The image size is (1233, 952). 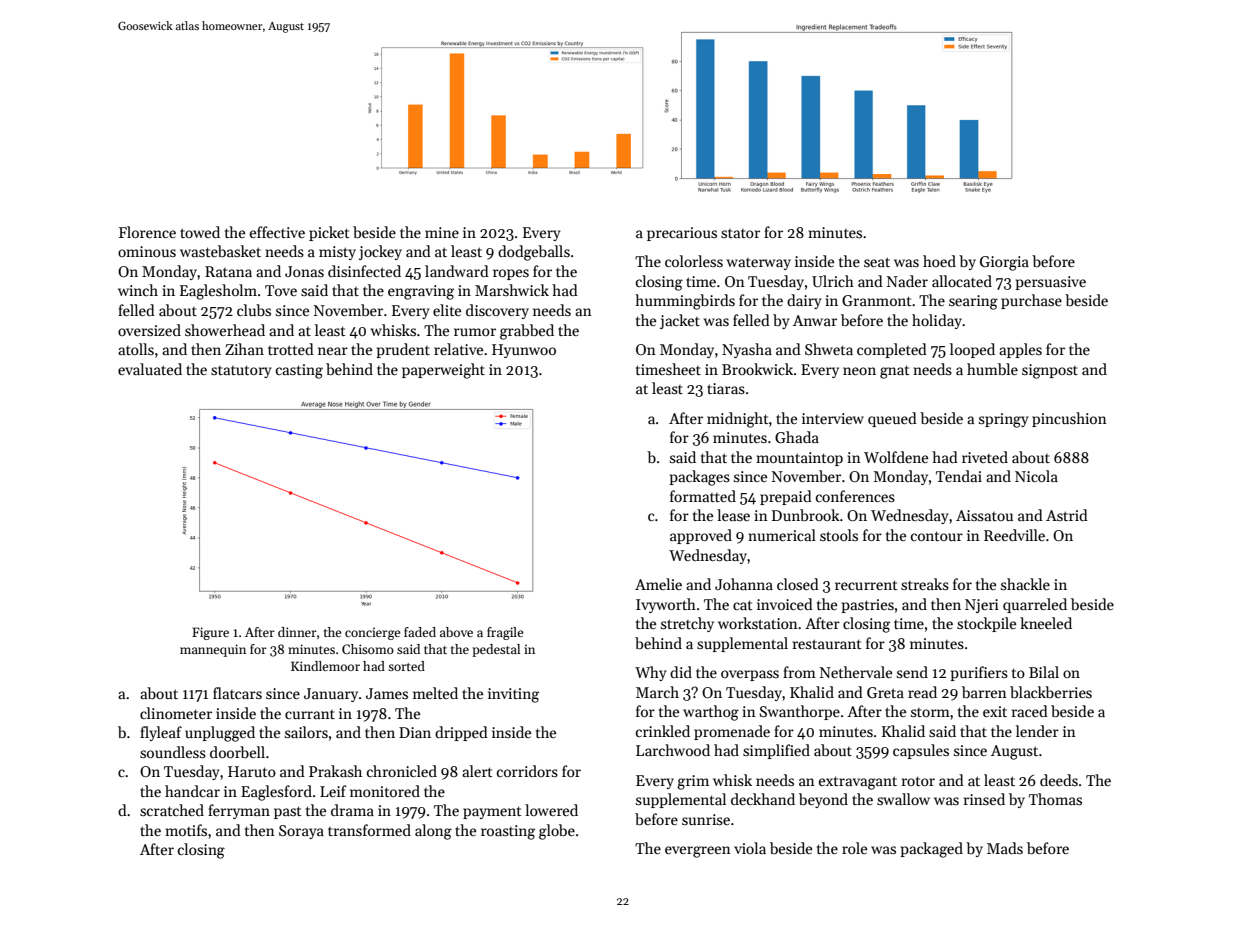 What do you see at coordinates (804, 301) in the screenshot?
I see `dairy` at bounding box center [804, 301].
